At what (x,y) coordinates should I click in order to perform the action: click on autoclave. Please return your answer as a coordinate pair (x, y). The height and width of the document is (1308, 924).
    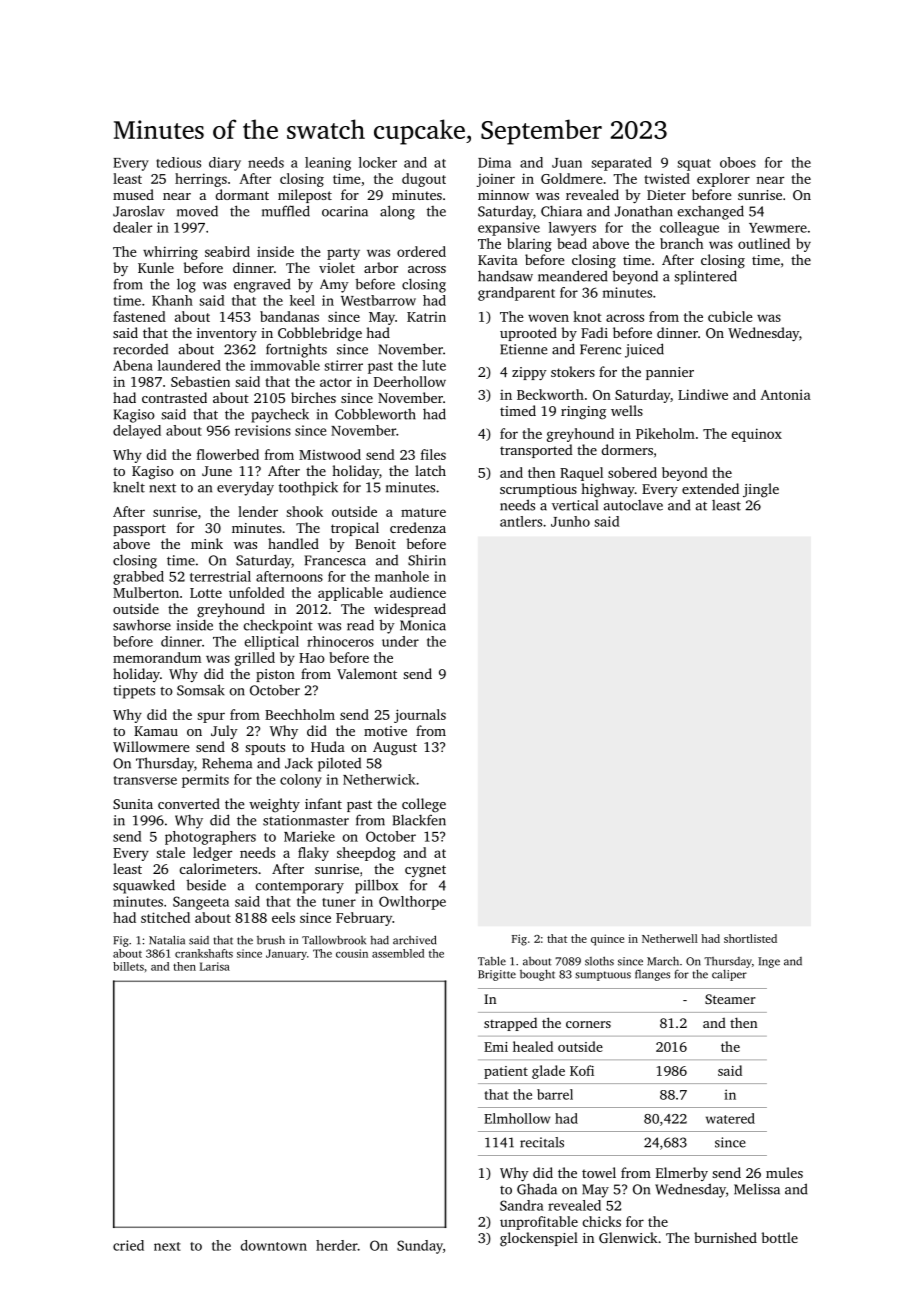
    Looking at the image, I should click on (633, 505).
